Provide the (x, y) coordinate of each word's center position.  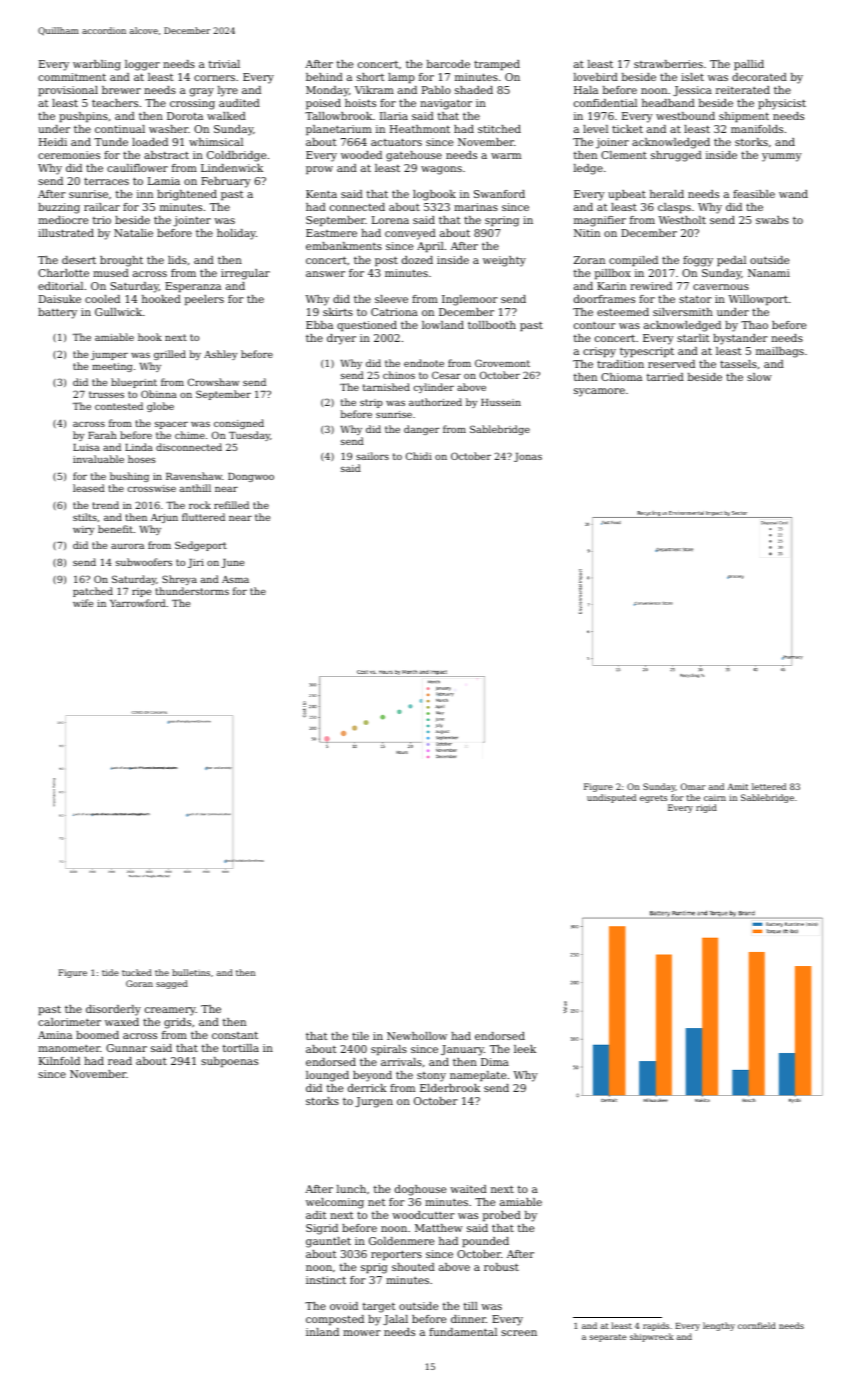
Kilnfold (59, 1061)
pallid (749, 65)
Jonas (528, 457)
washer (168, 129)
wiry (83, 530)
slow (759, 377)
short (370, 77)
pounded (485, 1242)
